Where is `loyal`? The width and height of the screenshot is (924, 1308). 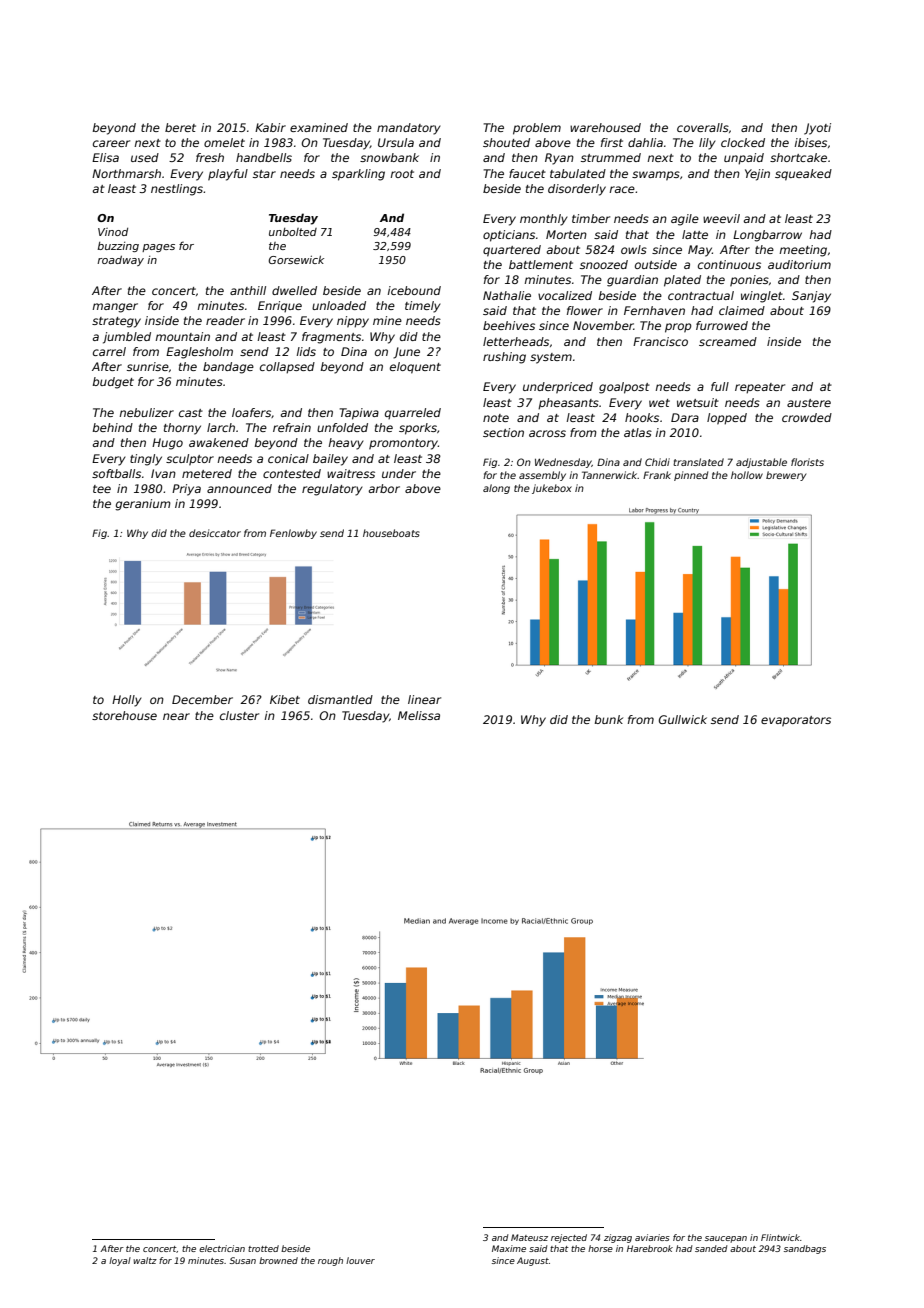
loyal is located at coordinates (120, 1261).
